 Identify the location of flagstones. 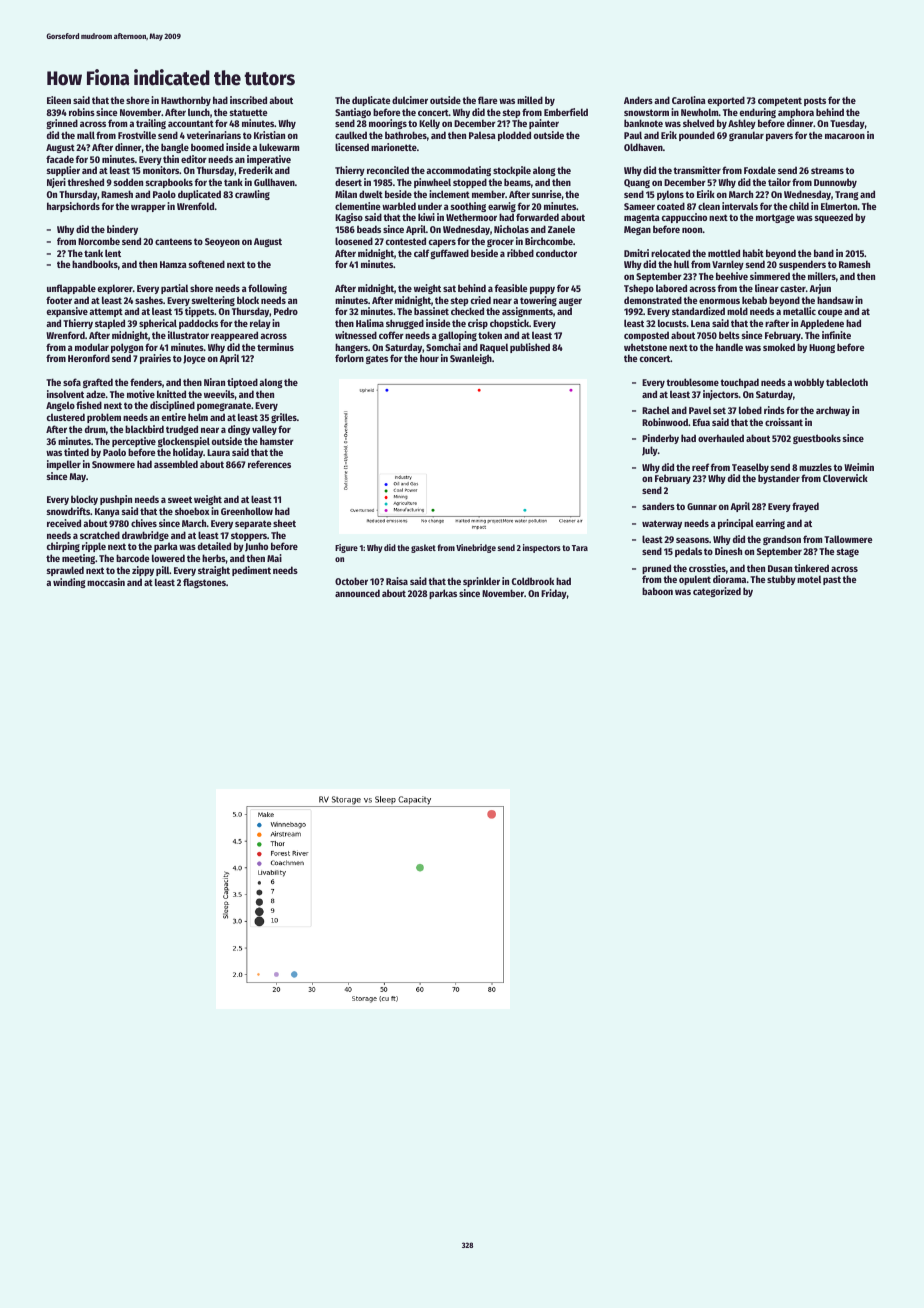
(204, 583).
